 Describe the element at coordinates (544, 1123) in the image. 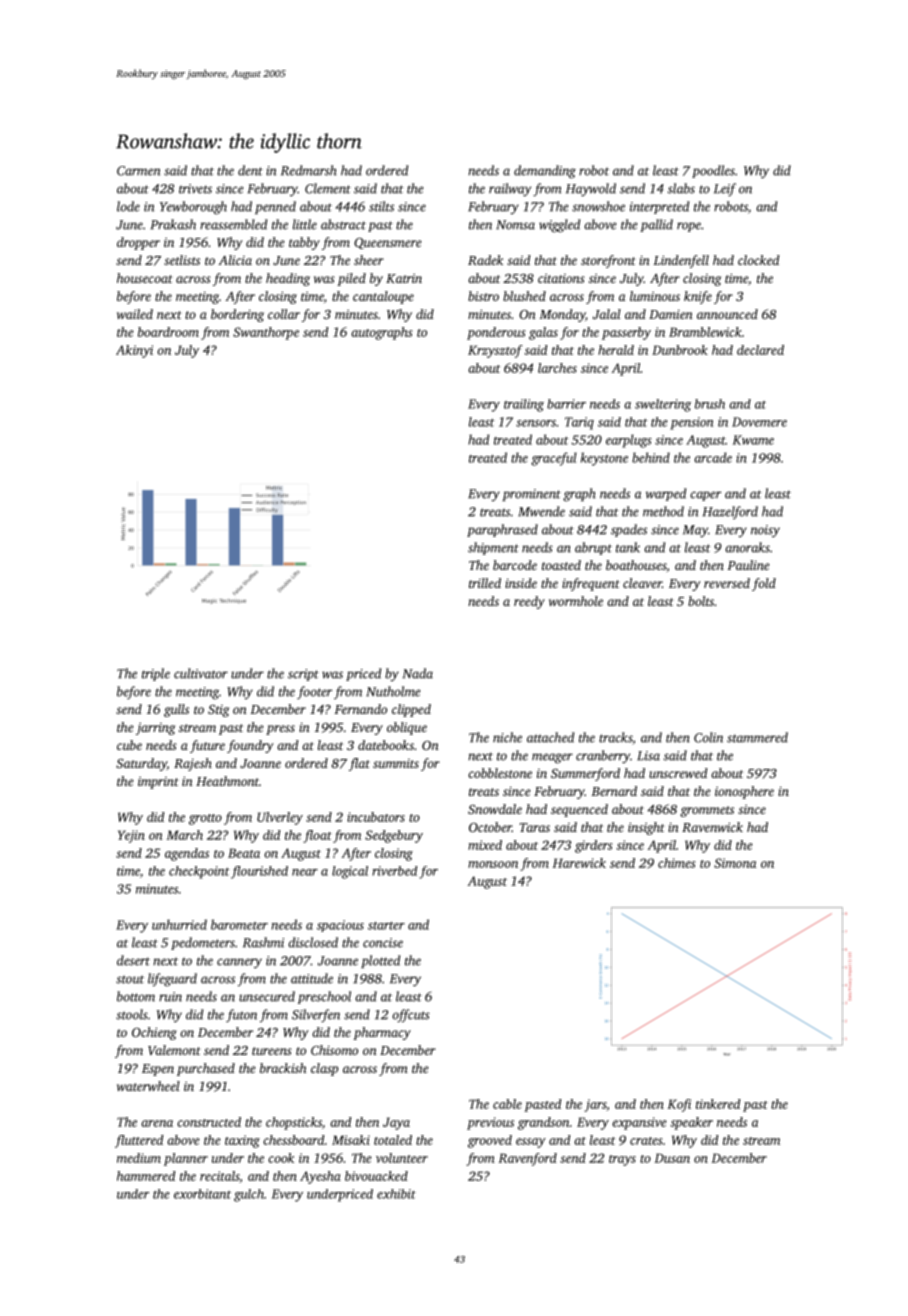

I see `grandson` at that location.
